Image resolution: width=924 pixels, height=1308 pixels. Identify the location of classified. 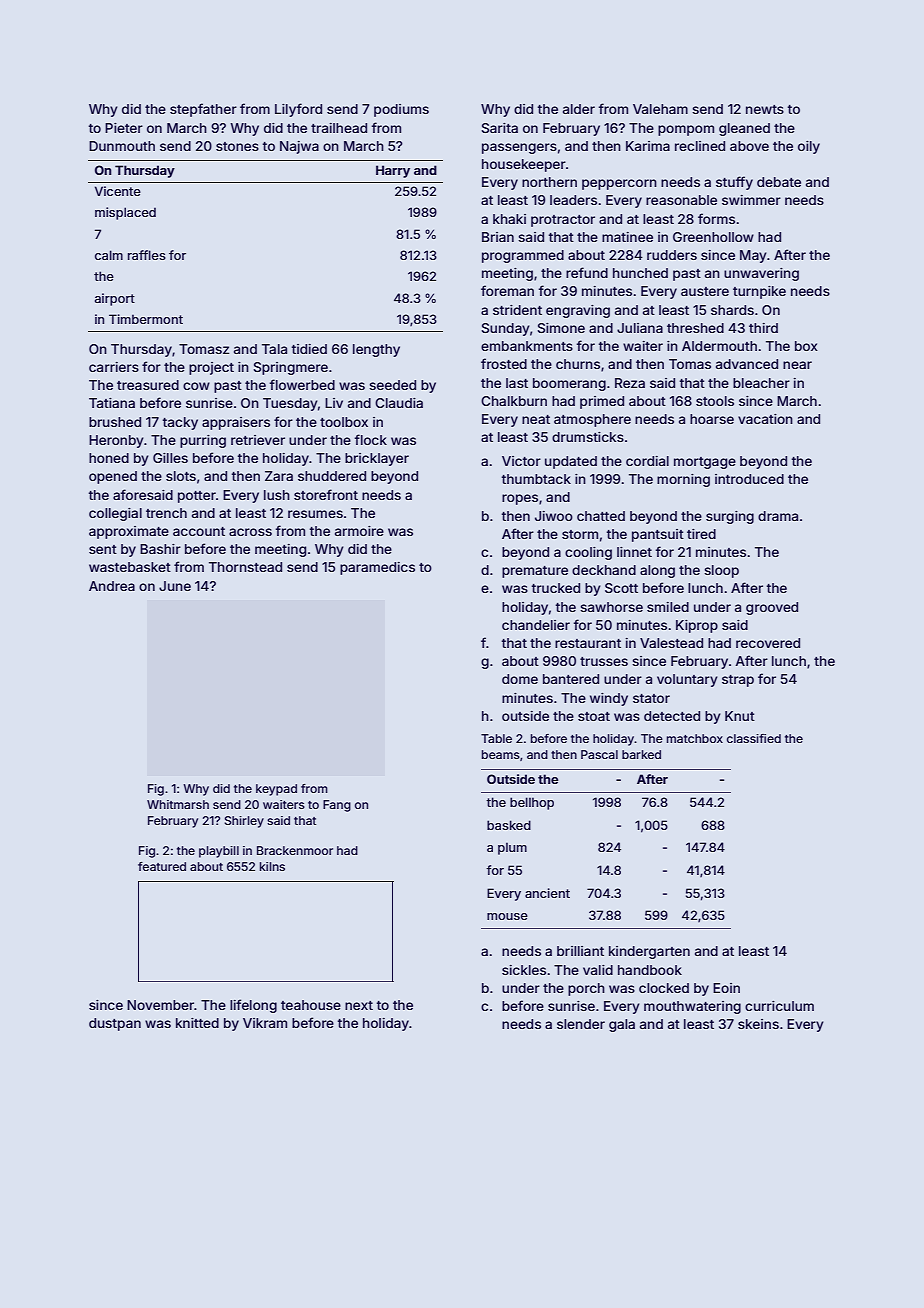
(754, 738).
